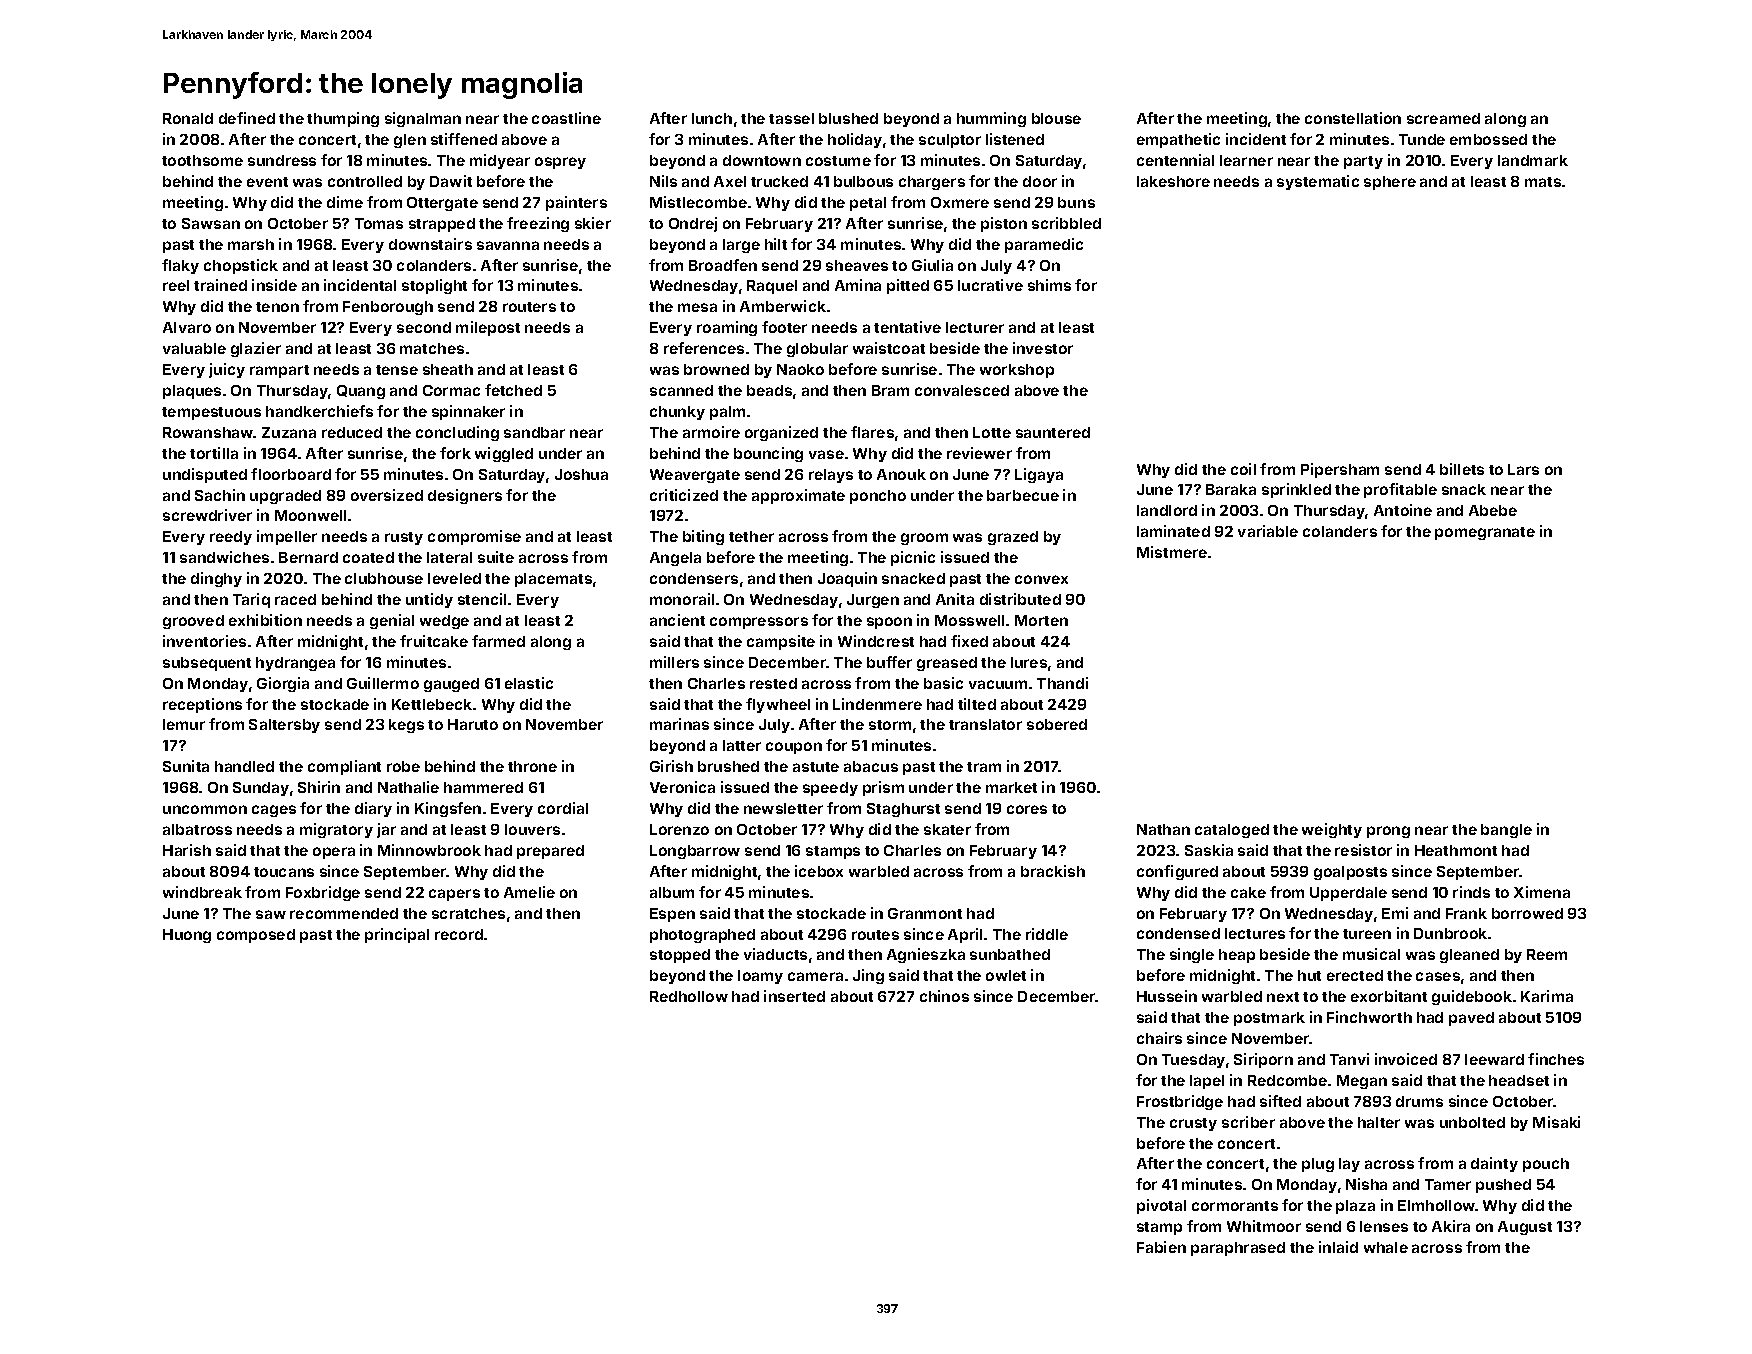 This image has height=1354, width=1752. I want to click on finches, so click(1556, 1059).
